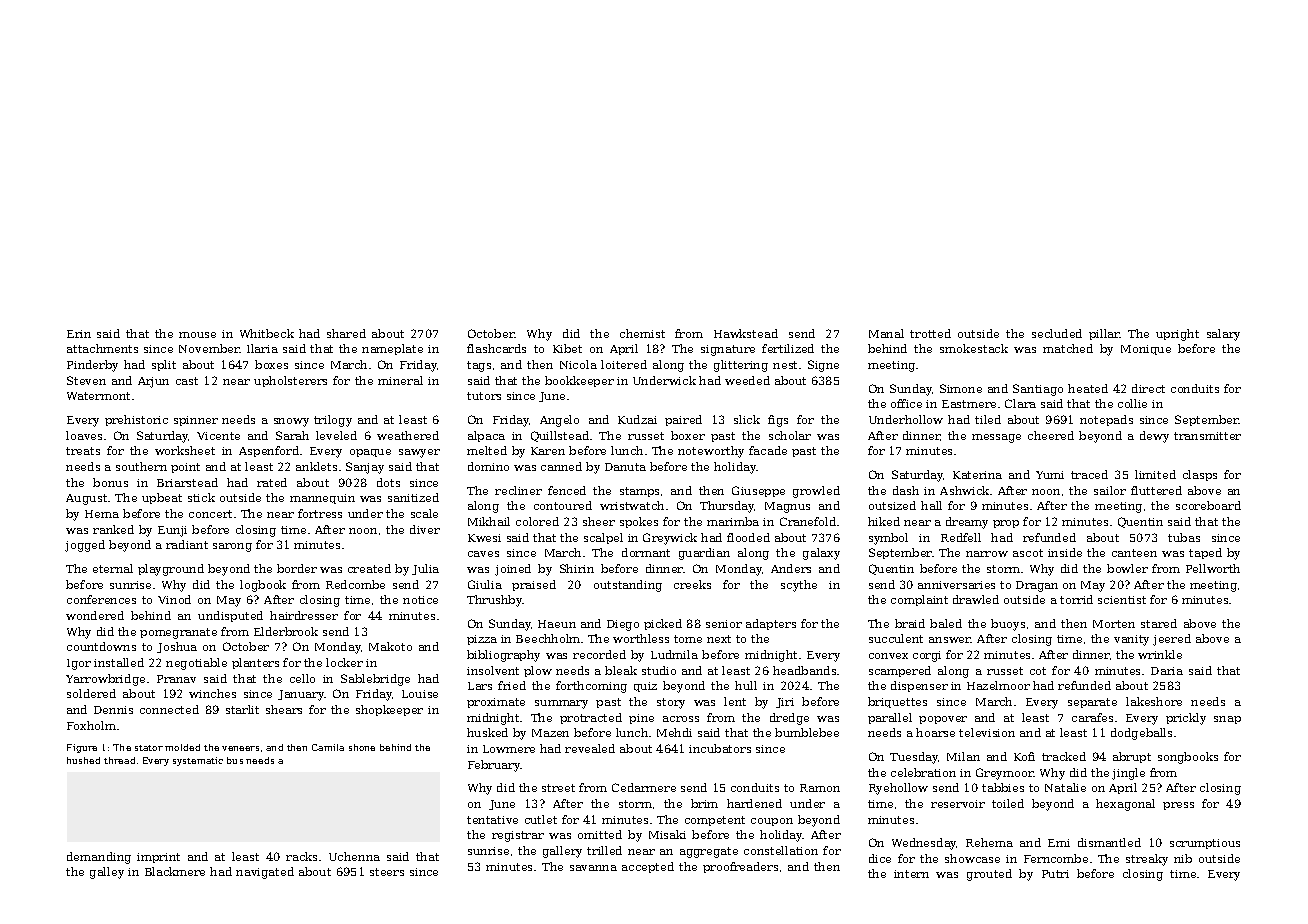  Describe the element at coordinates (642, 333) in the screenshot. I see `chemist` at that location.
